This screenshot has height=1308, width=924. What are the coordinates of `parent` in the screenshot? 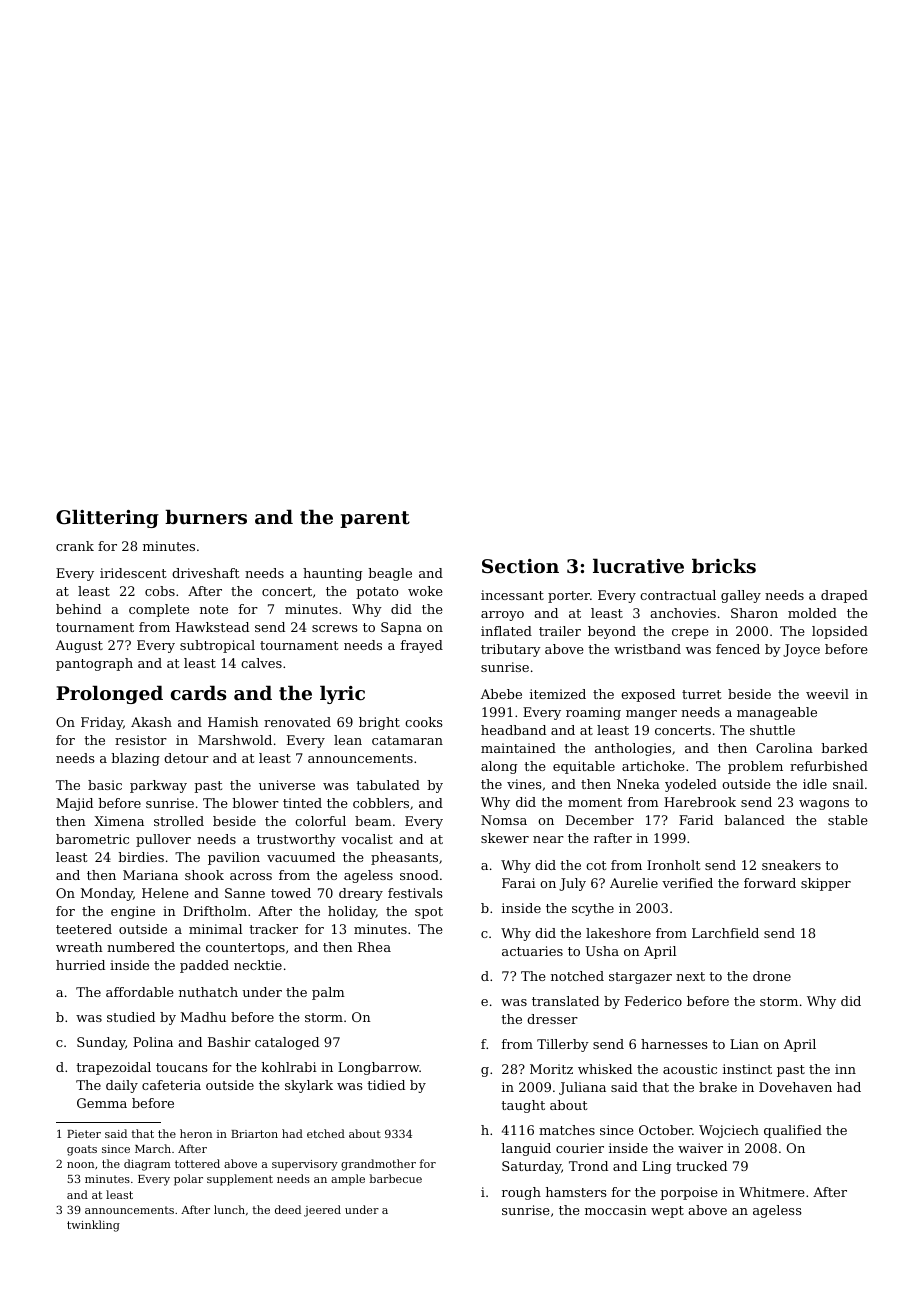 It's located at (375, 519).
